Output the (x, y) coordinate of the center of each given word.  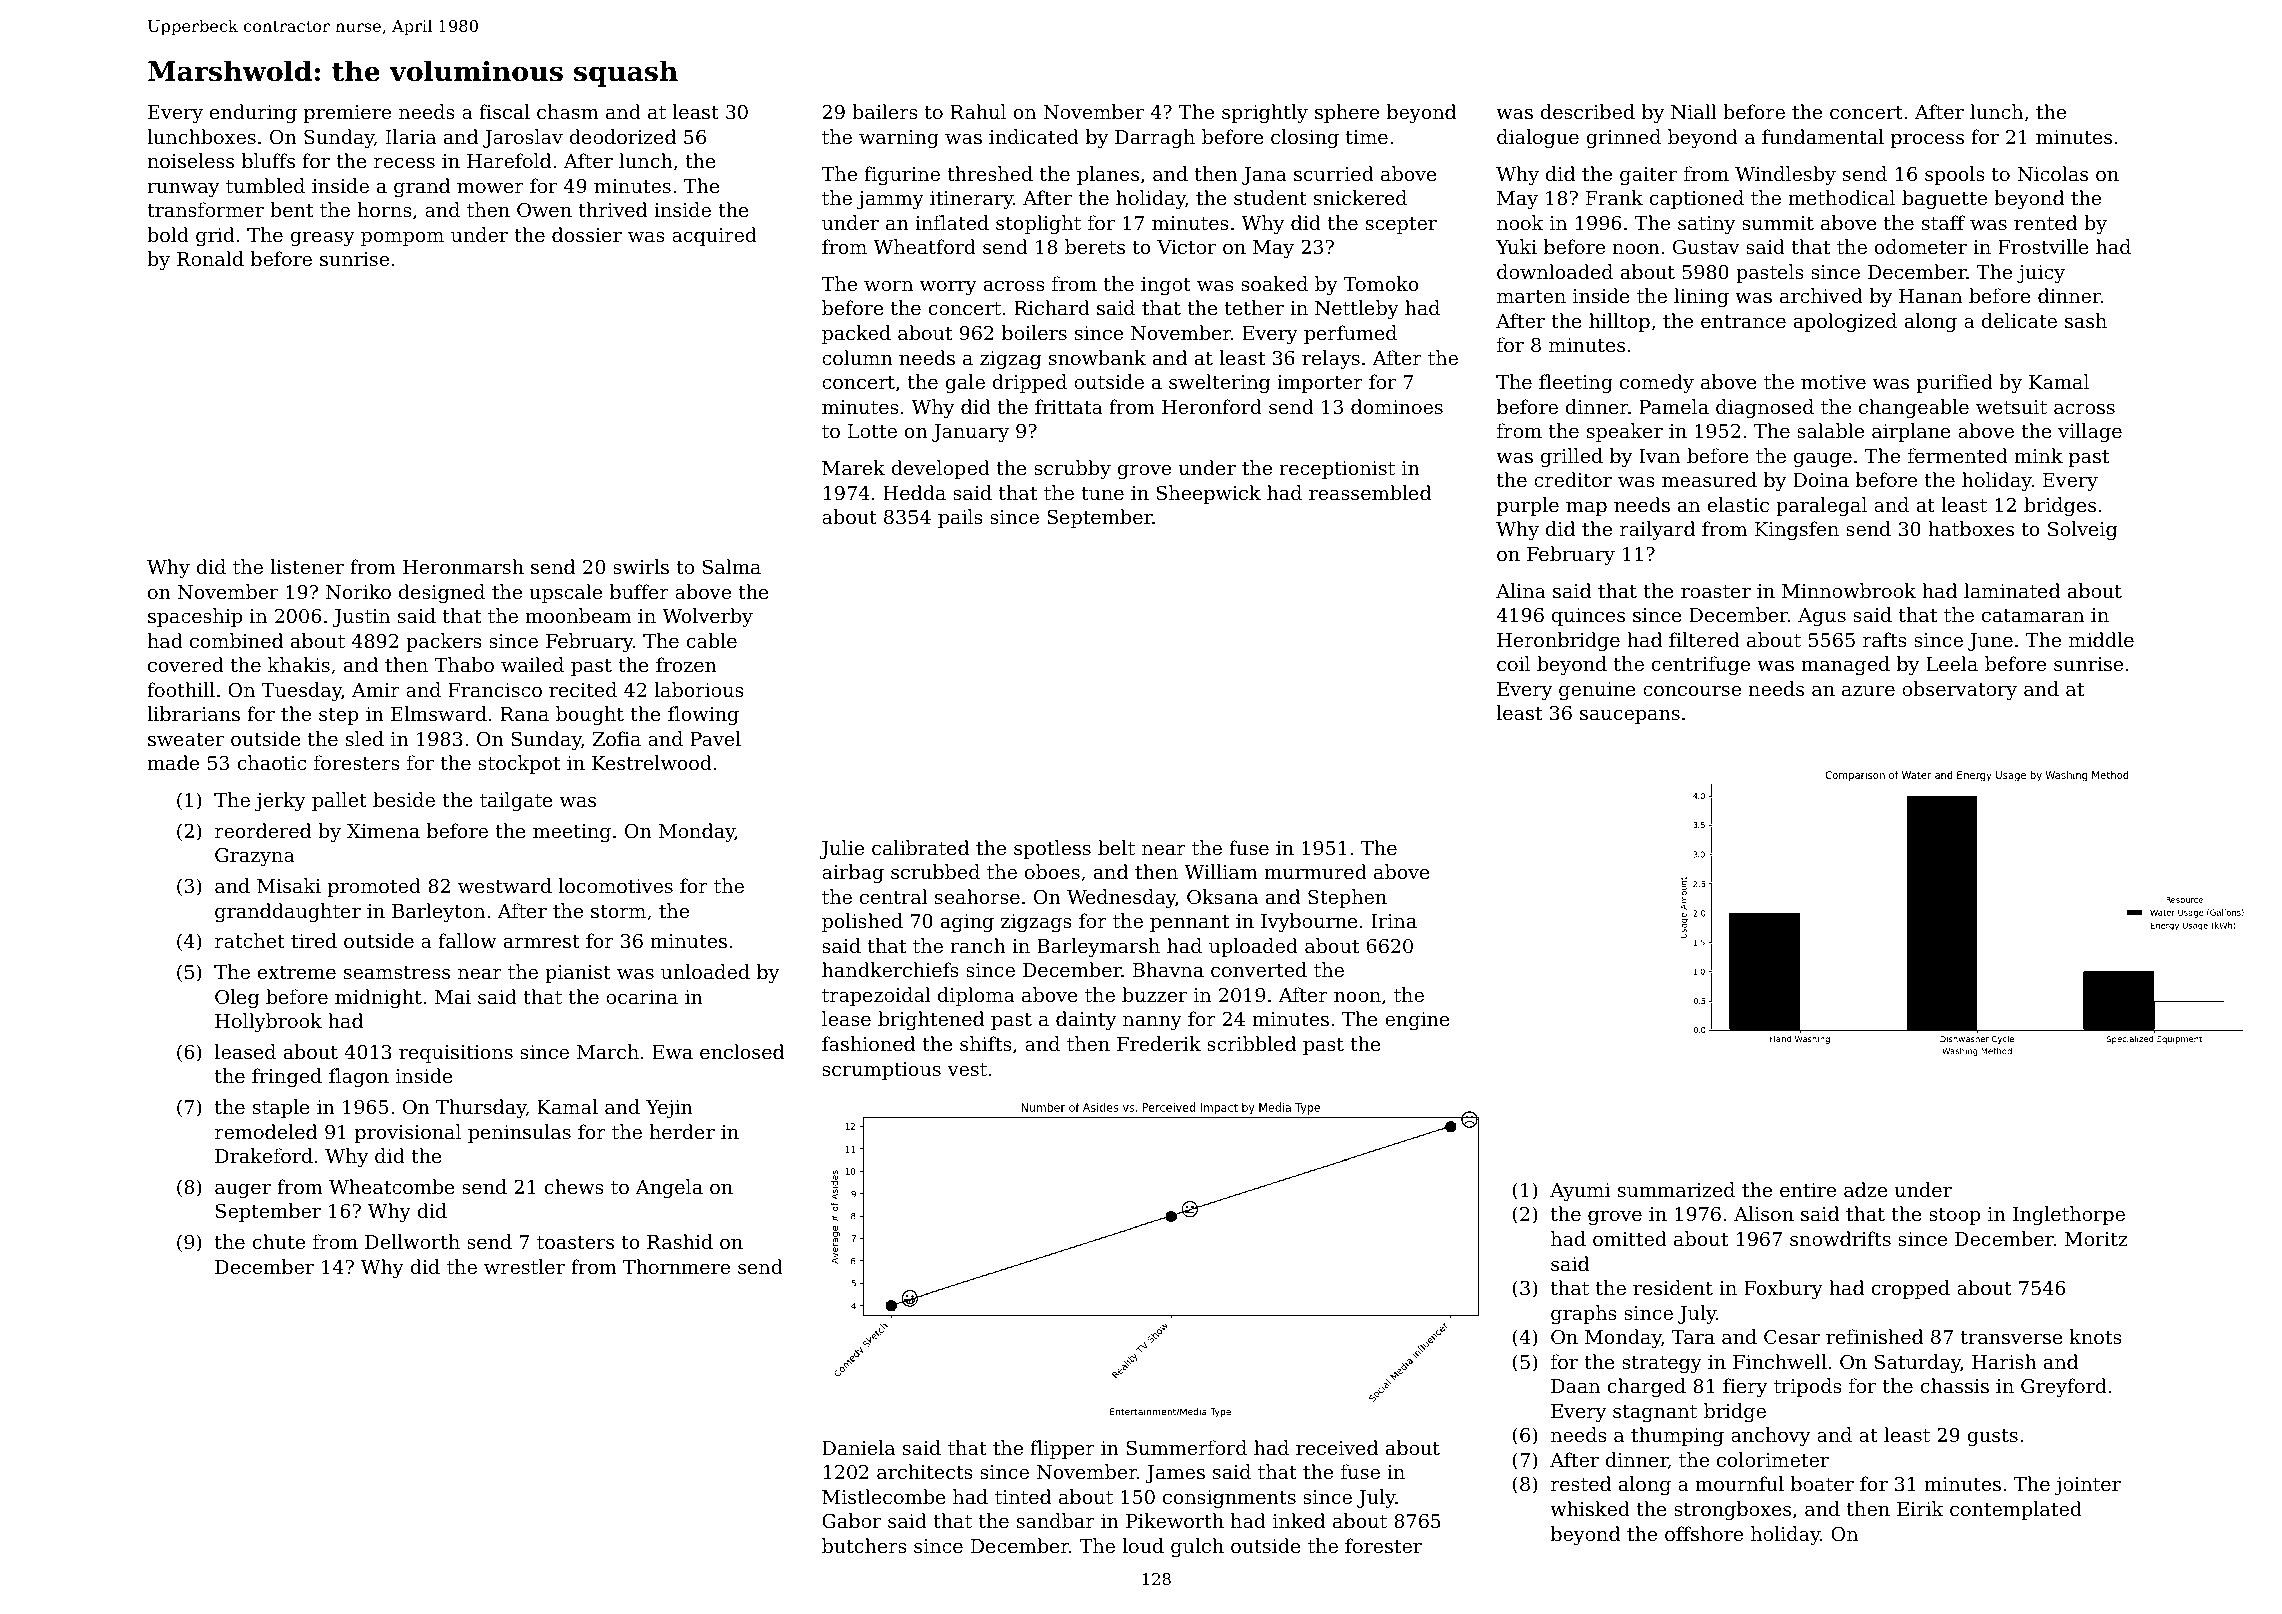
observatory (1959, 690)
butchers (864, 1545)
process (1927, 141)
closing (1305, 138)
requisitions (456, 1054)
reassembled (1370, 492)
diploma (976, 996)
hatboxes (1971, 528)
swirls (641, 566)
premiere (347, 114)
